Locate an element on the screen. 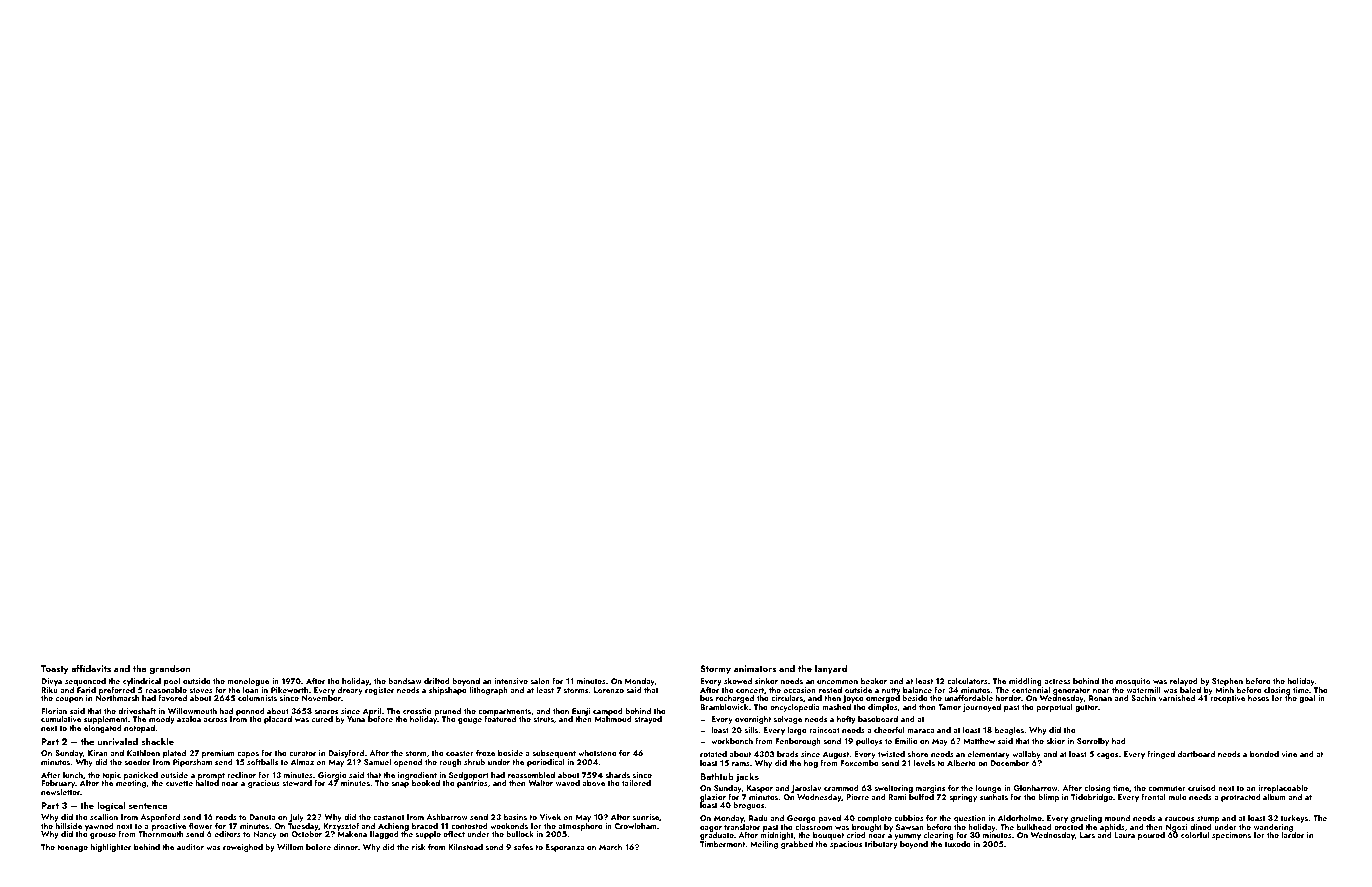  tuxedo is located at coordinates (958, 844).
